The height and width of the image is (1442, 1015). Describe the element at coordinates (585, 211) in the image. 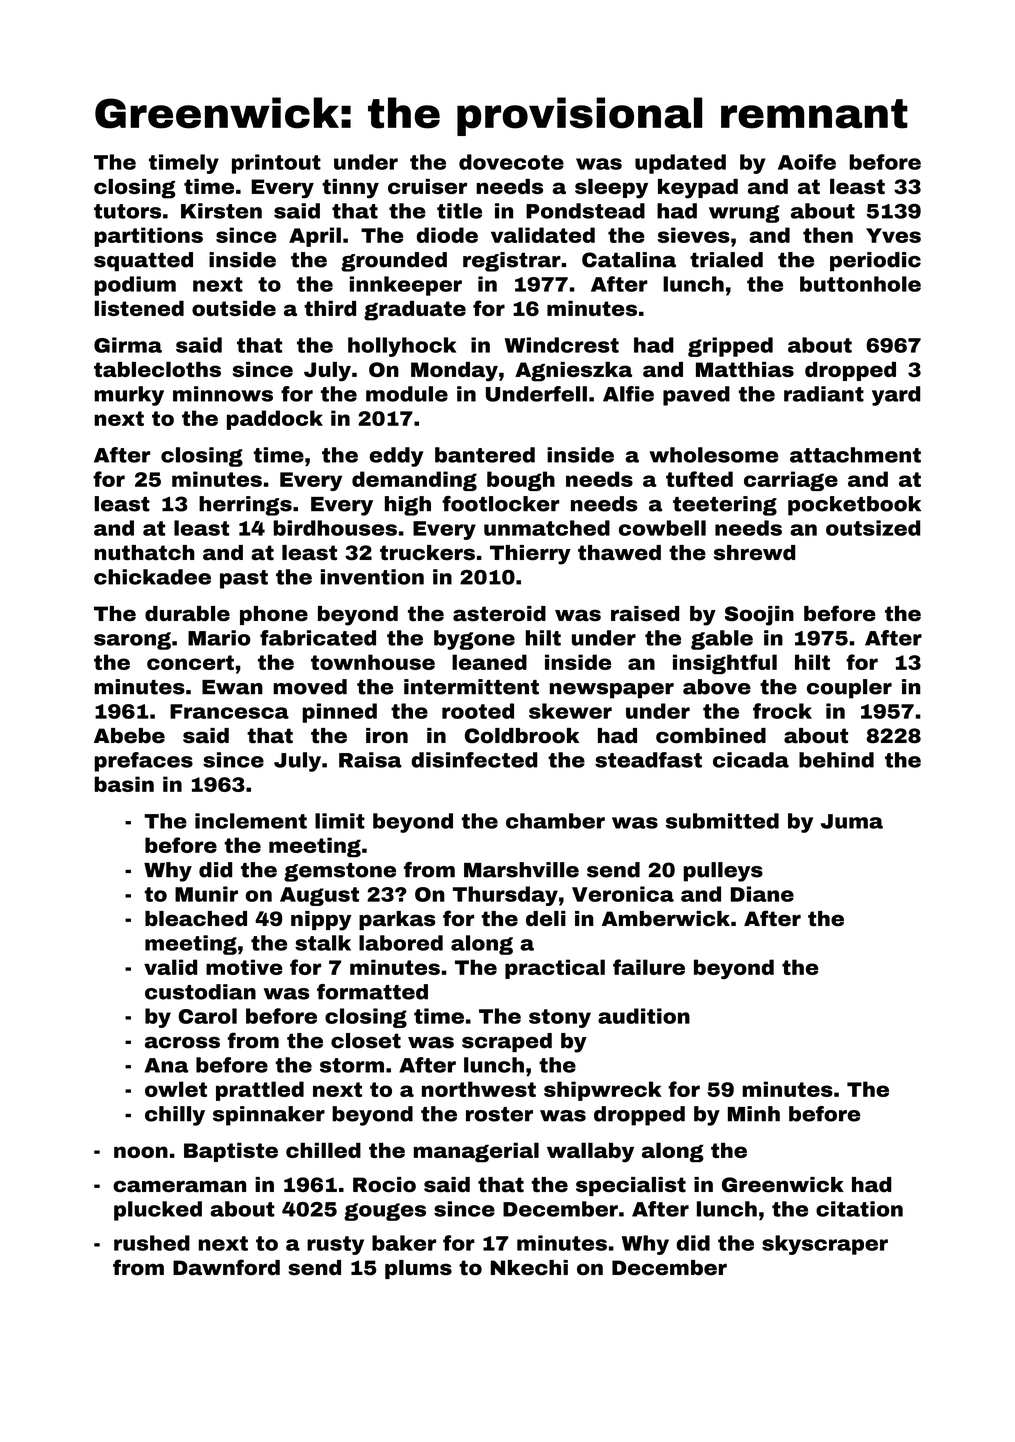

I see `Pondstead` at that location.
